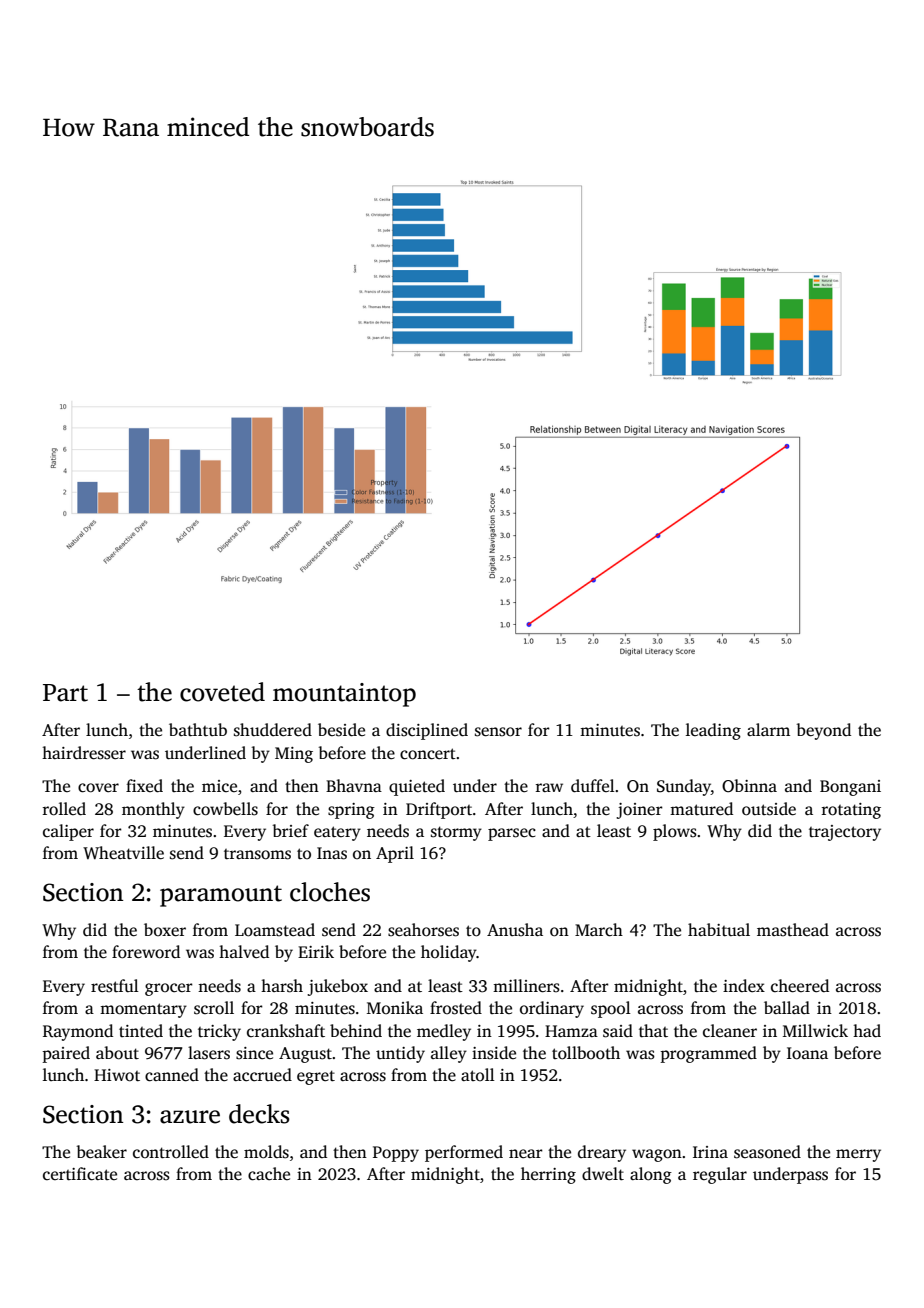 The width and height of the screenshot is (924, 1308). Describe the element at coordinates (117, 1075) in the screenshot. I see `Hiwot` at that location.
